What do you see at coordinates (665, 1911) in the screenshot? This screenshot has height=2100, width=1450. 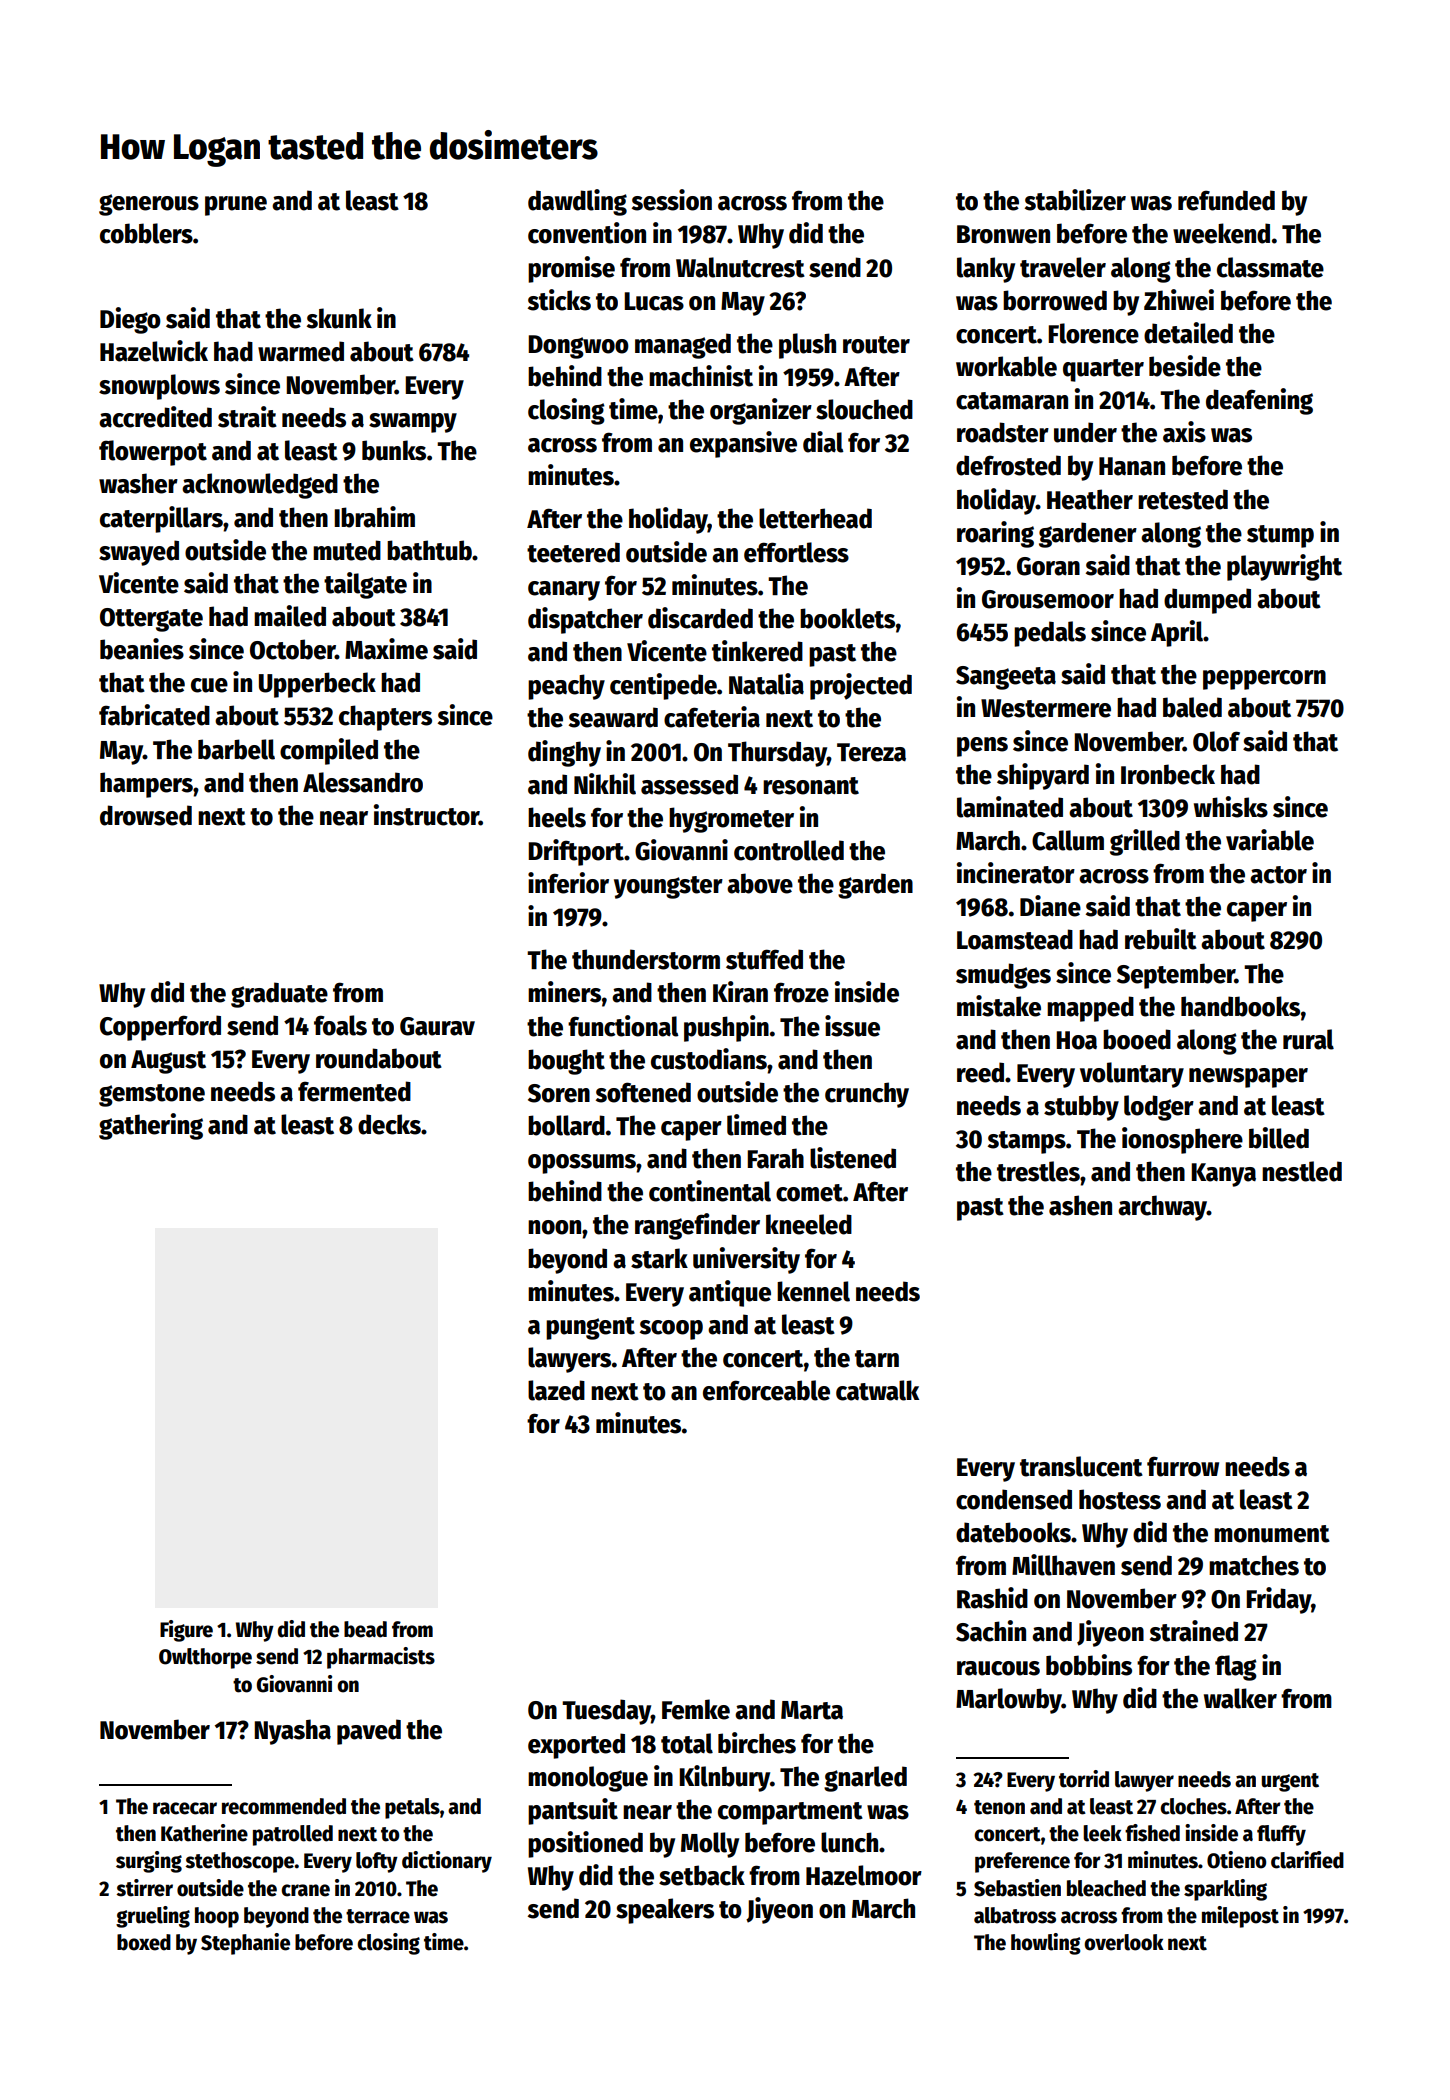 I see `speakers` at bounding box center [665, 1911].
